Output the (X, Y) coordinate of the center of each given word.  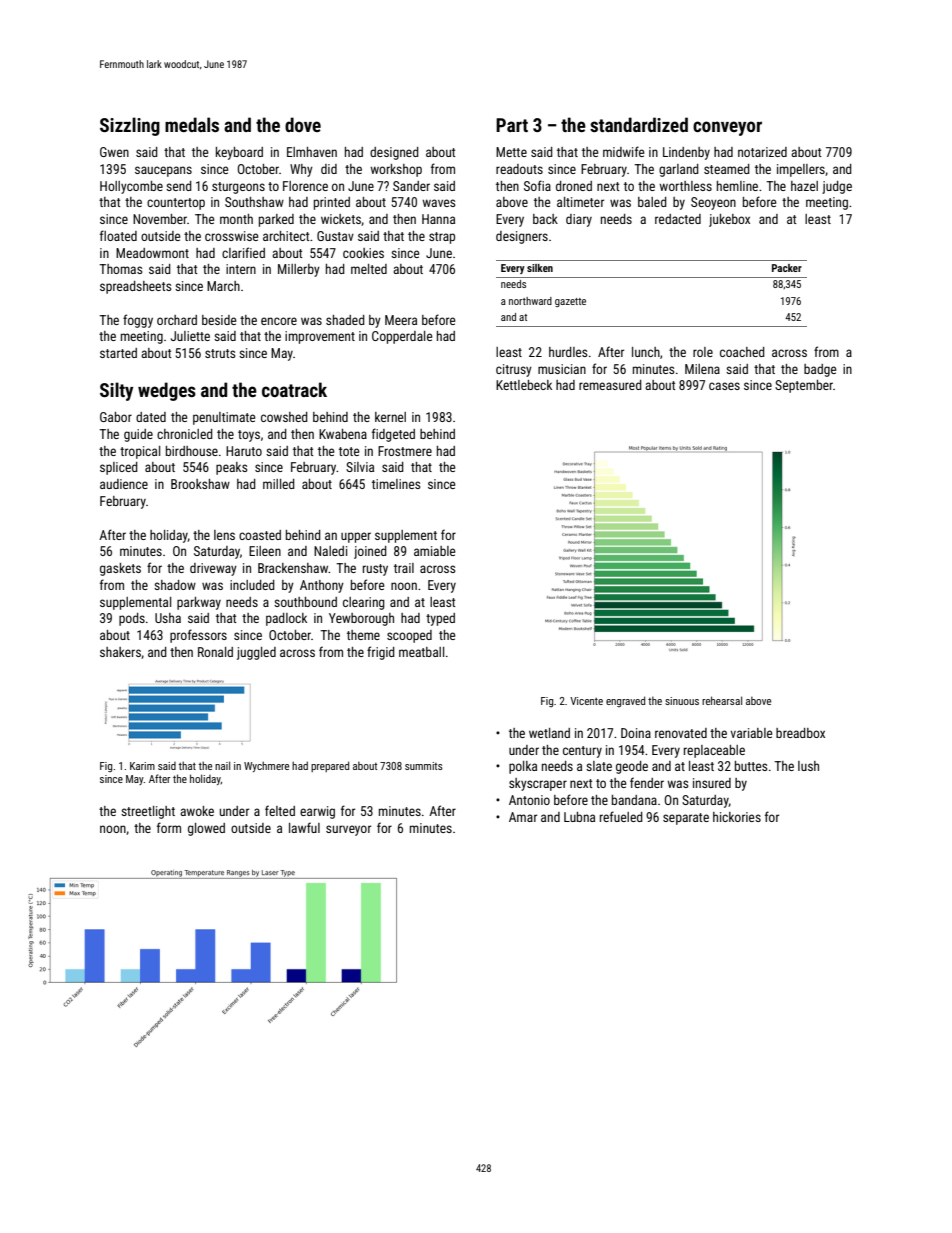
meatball (421, 652)
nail (222, 765)
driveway (213, 569)
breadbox (800, 733)
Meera (401, 320)
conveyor (727, 128)
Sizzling (130, 126)
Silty (116, 391)
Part (512, 125)
